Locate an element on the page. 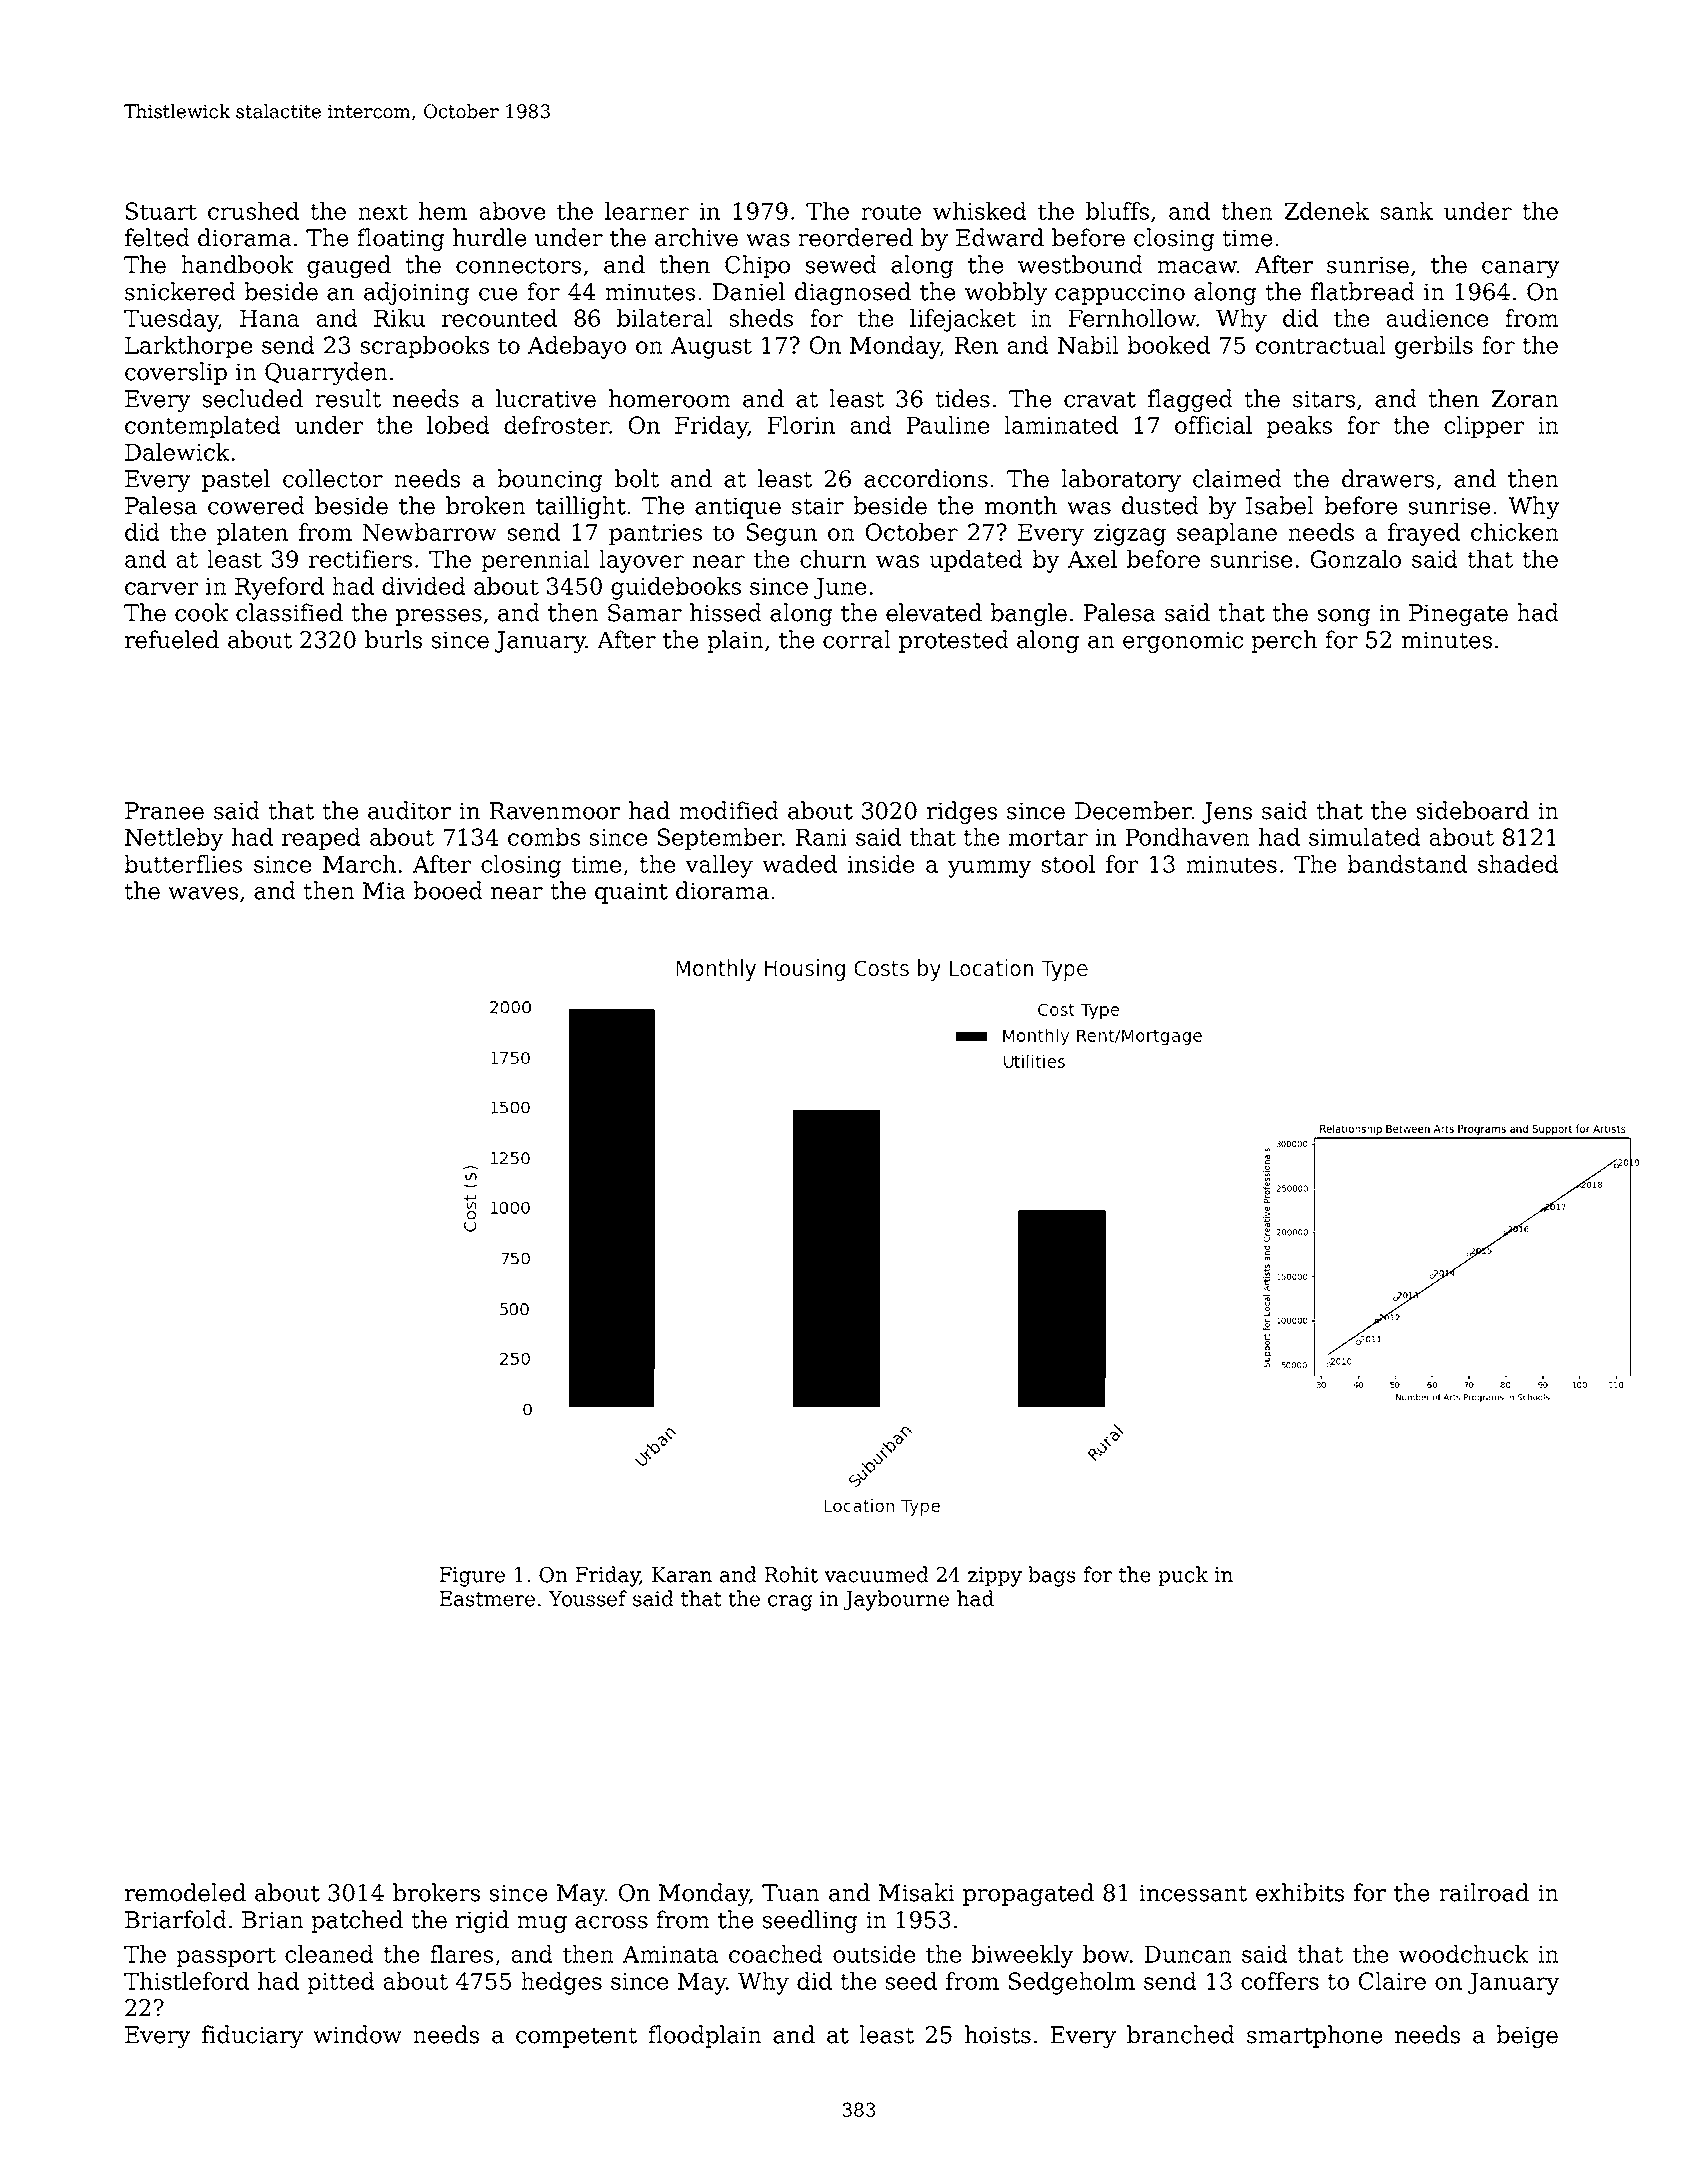 Image resolution: width=1683 pixels, height=2178 pixels. Youssef is located at coordinates (588, 1598).
